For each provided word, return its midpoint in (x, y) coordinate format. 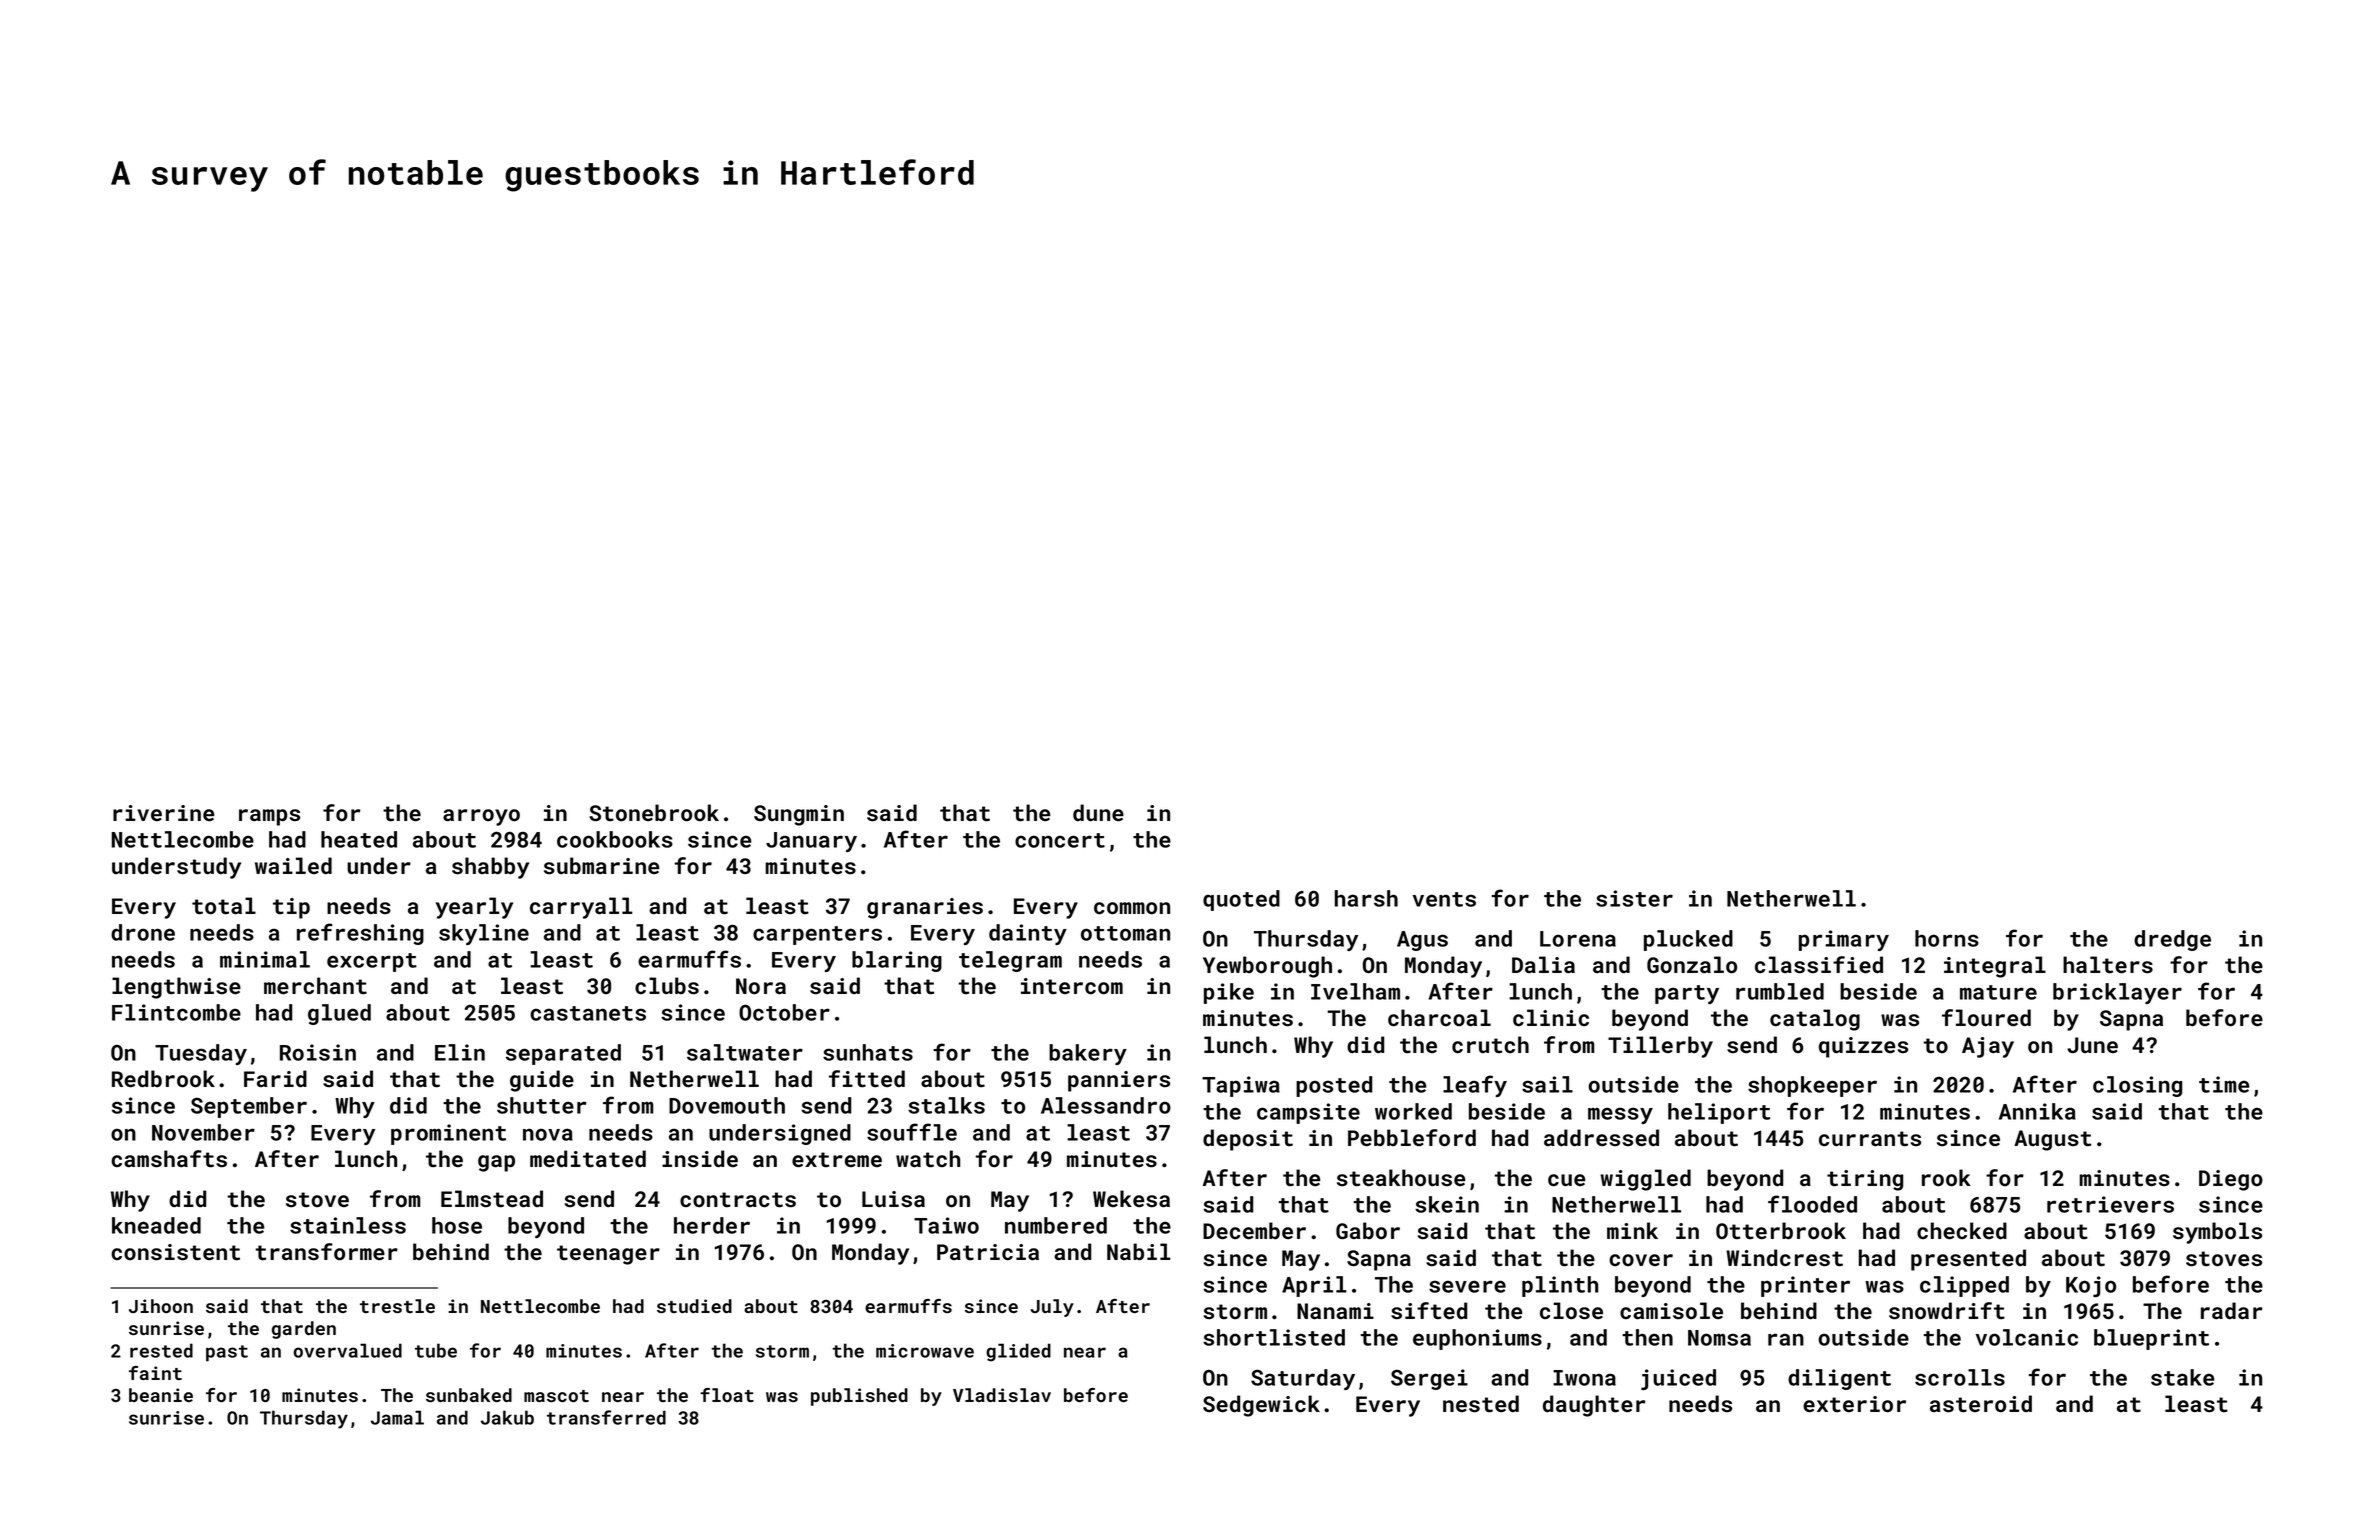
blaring (897, 961)
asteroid (1981, 1404)
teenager (608, 1255)
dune (1098, 813)
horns (1947, 938)
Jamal (397, 1417)
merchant (315, 986)
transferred (606, 1417)
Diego (2231, 1180)
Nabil (1139, 1252)
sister (1634, 898)
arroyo (481, 817)
